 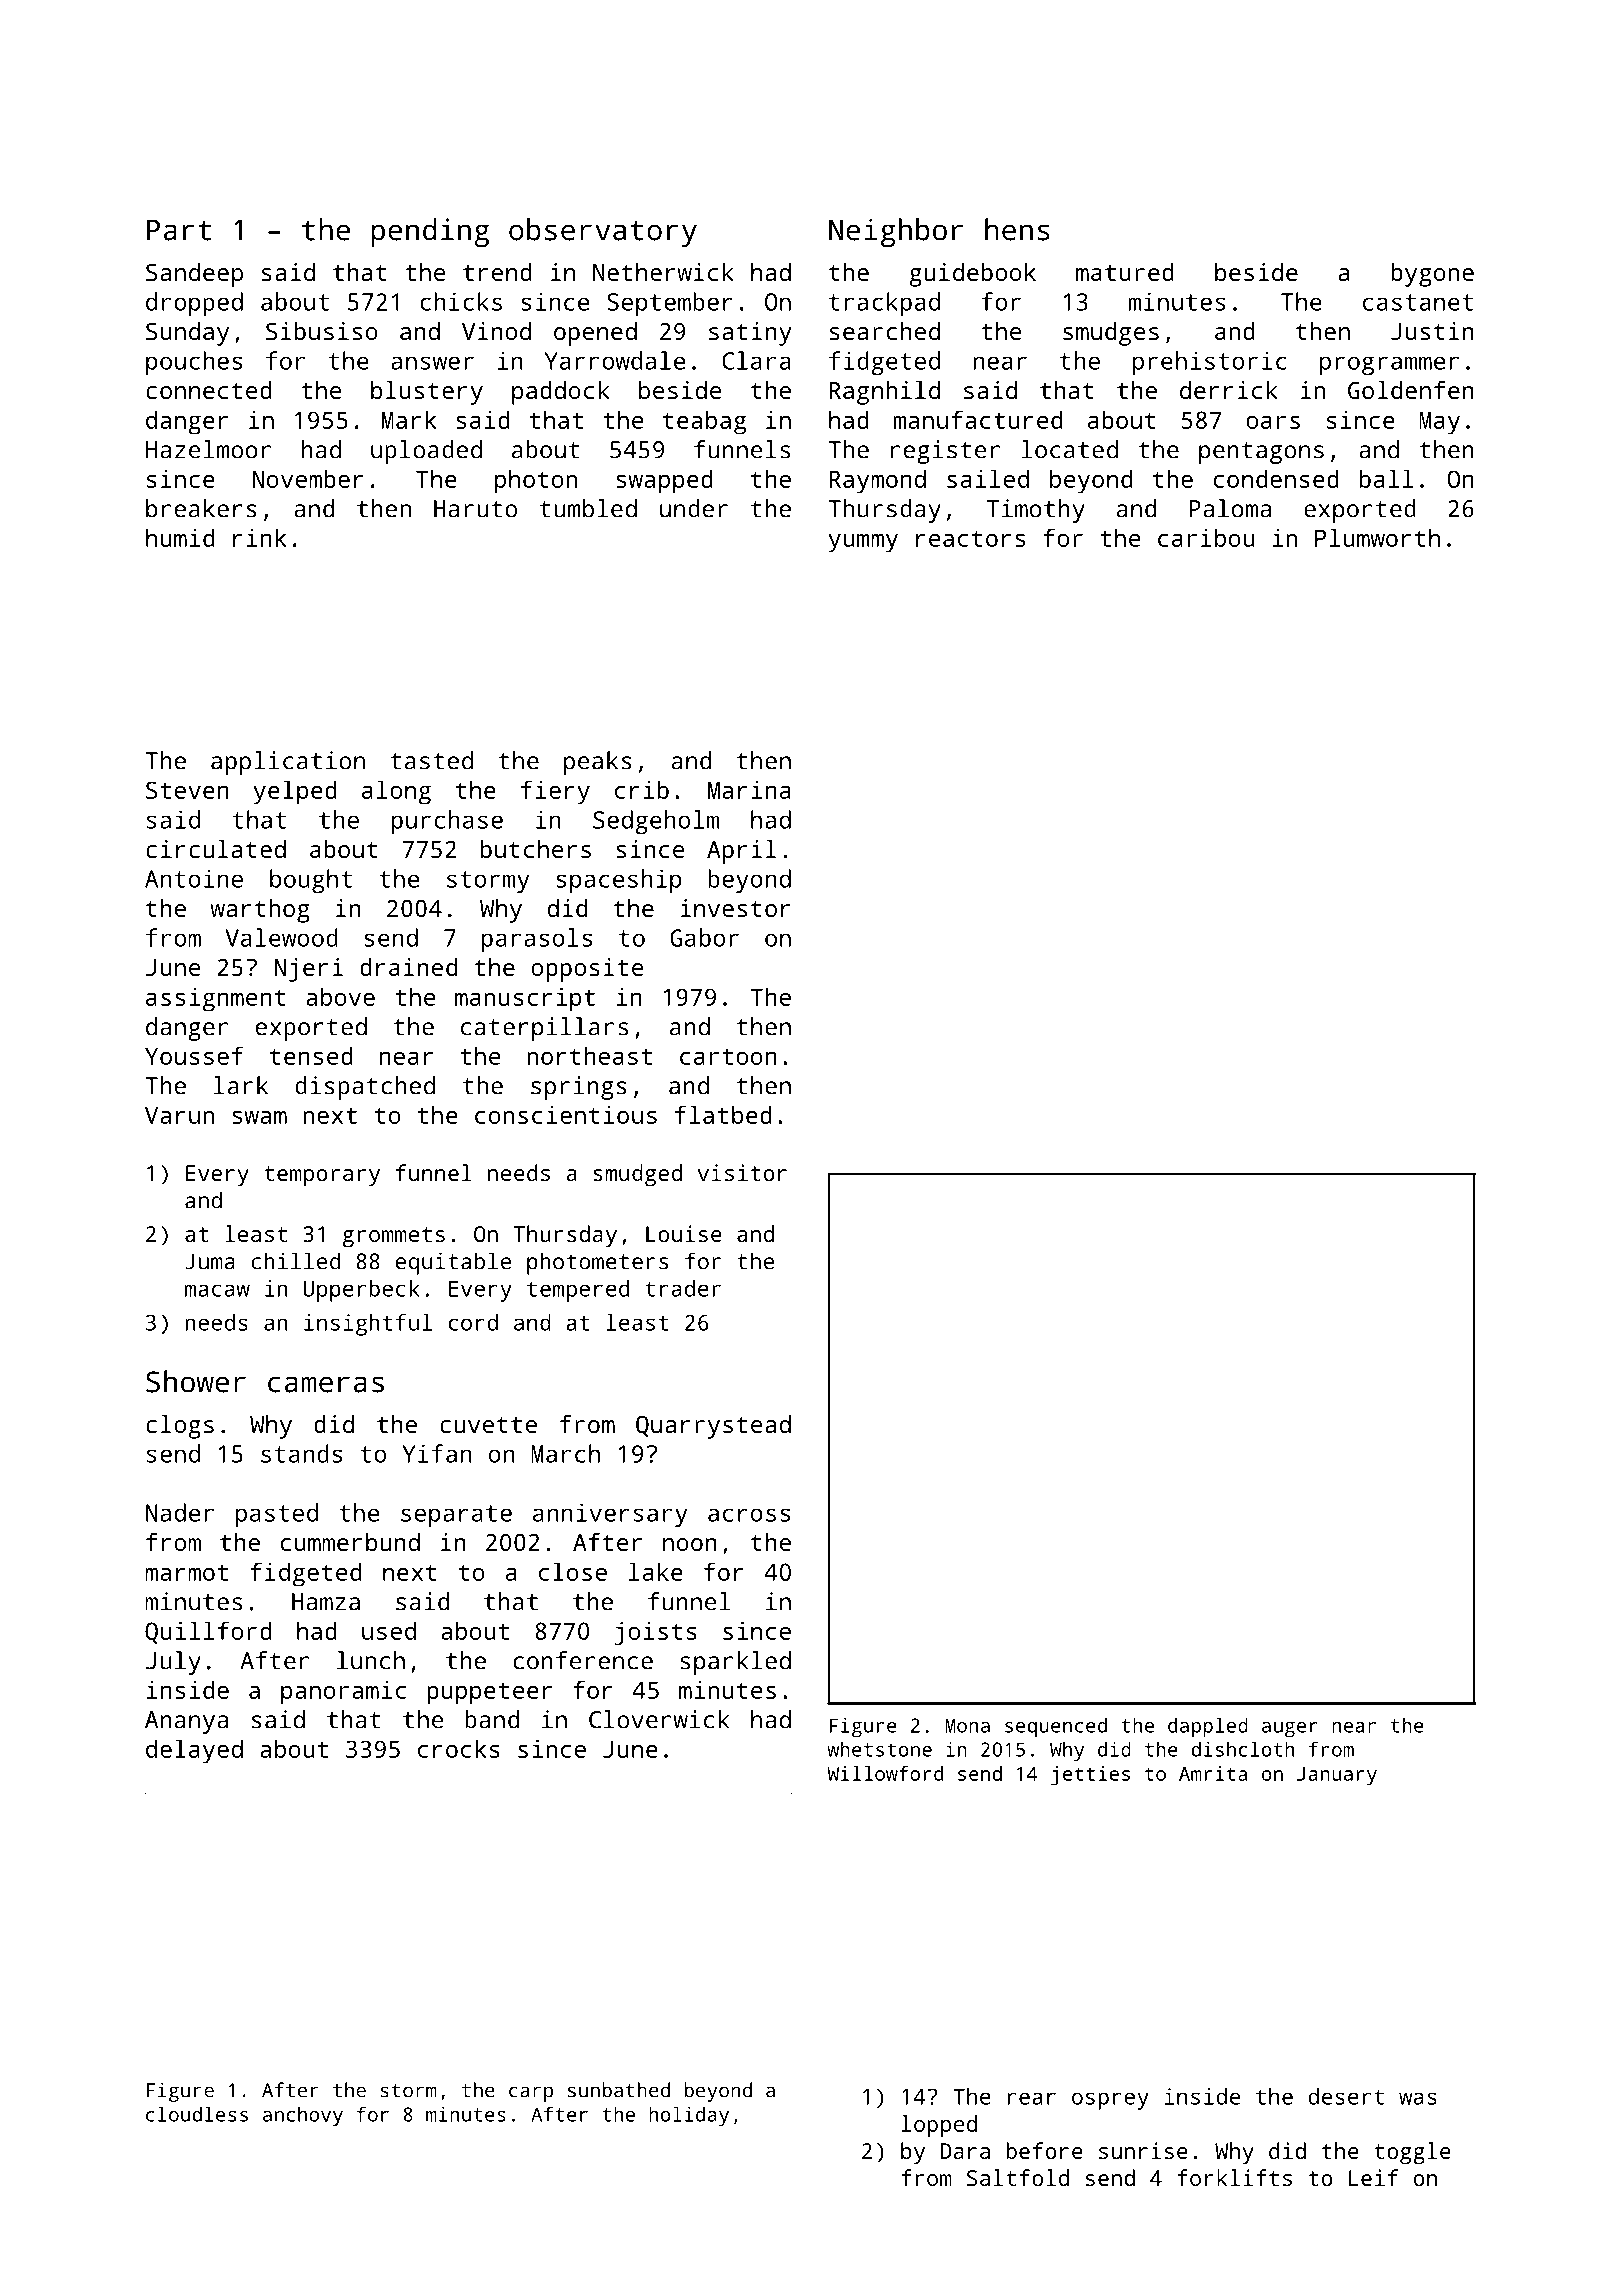 What do you see at coordinates (588, 508) in the screenshot?
I see `tumbled` at bounding box center [588, 508].
